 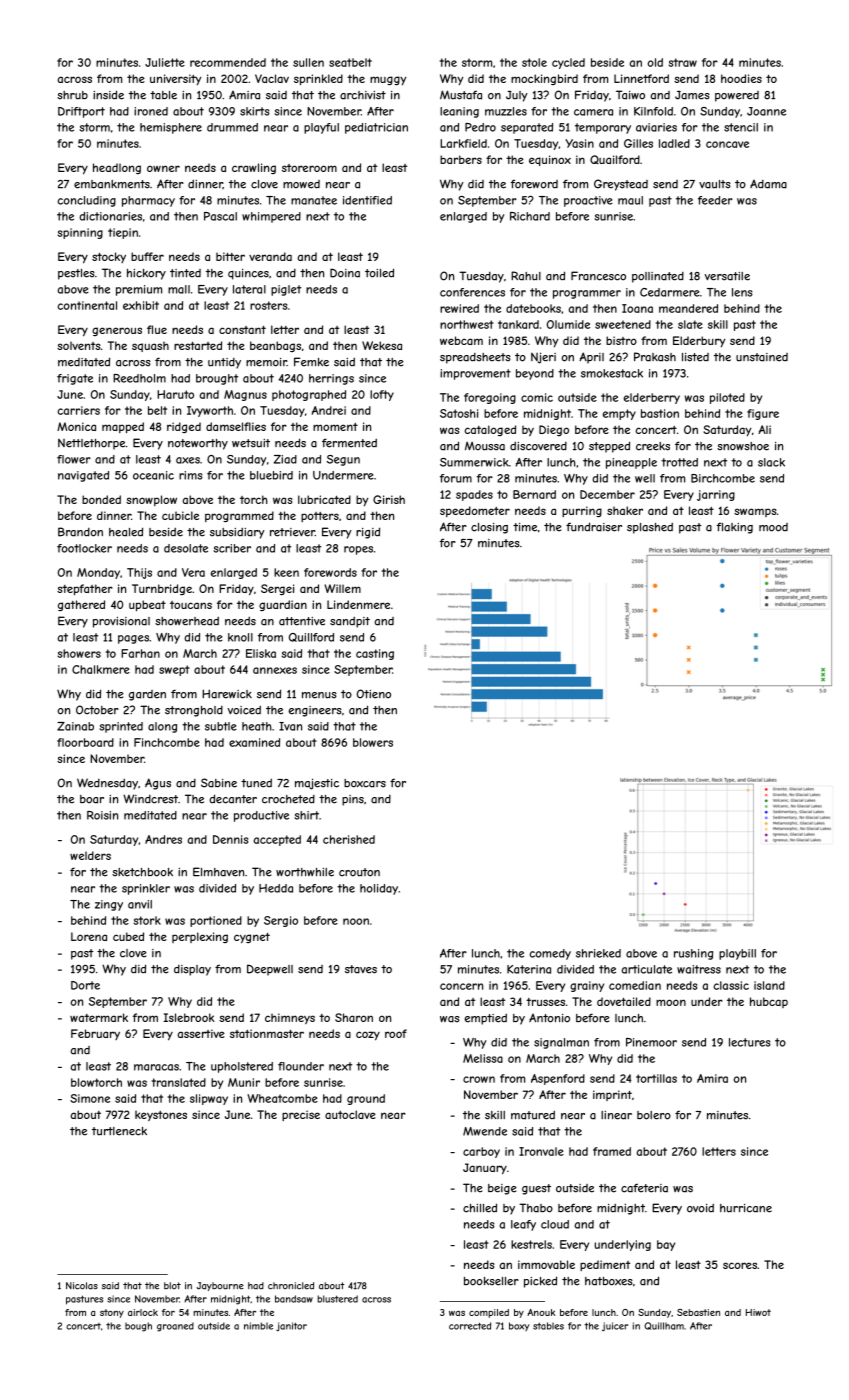 I want to click on crawling, so click(x=254, y=168).
